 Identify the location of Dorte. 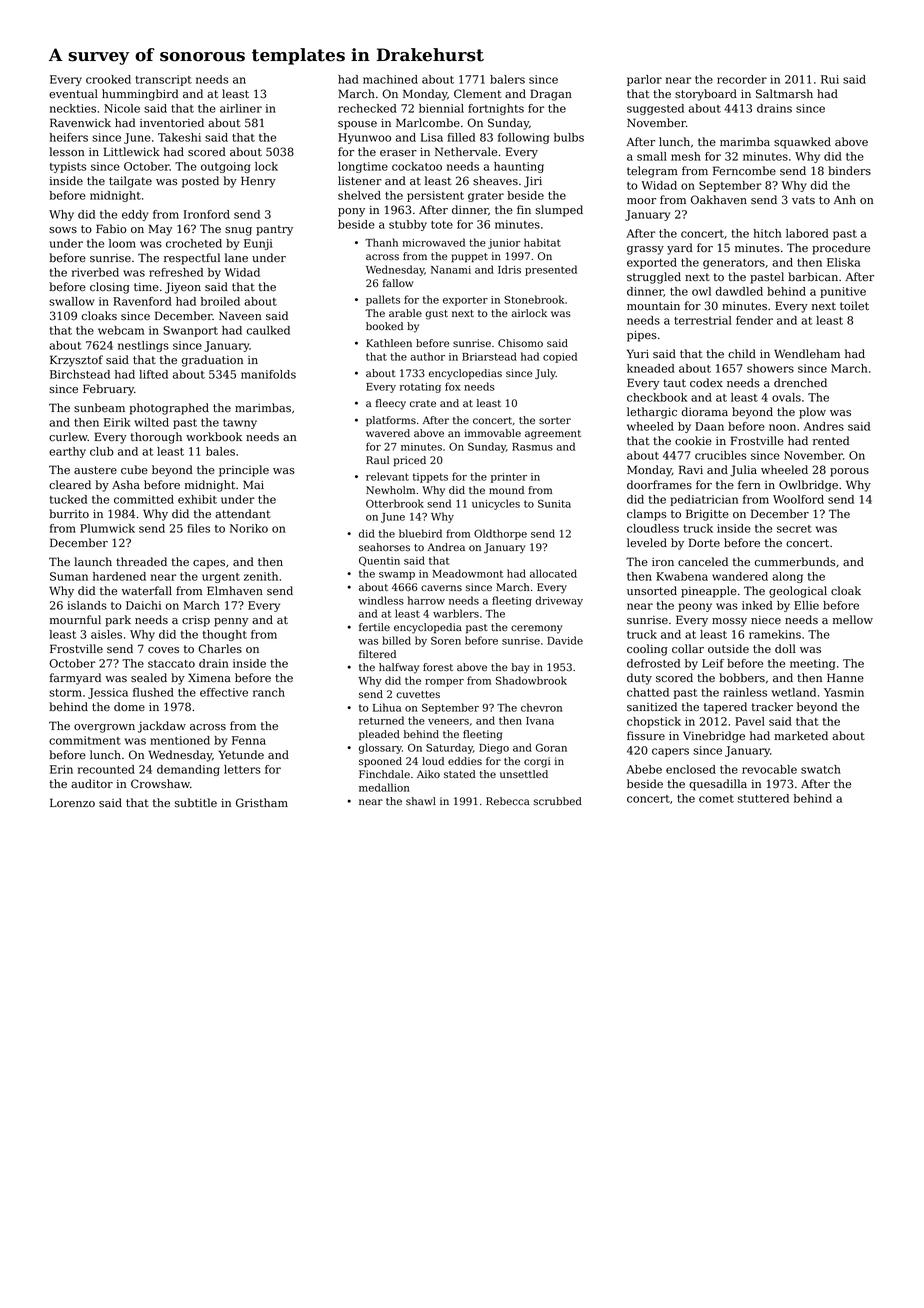
(704, 542).
